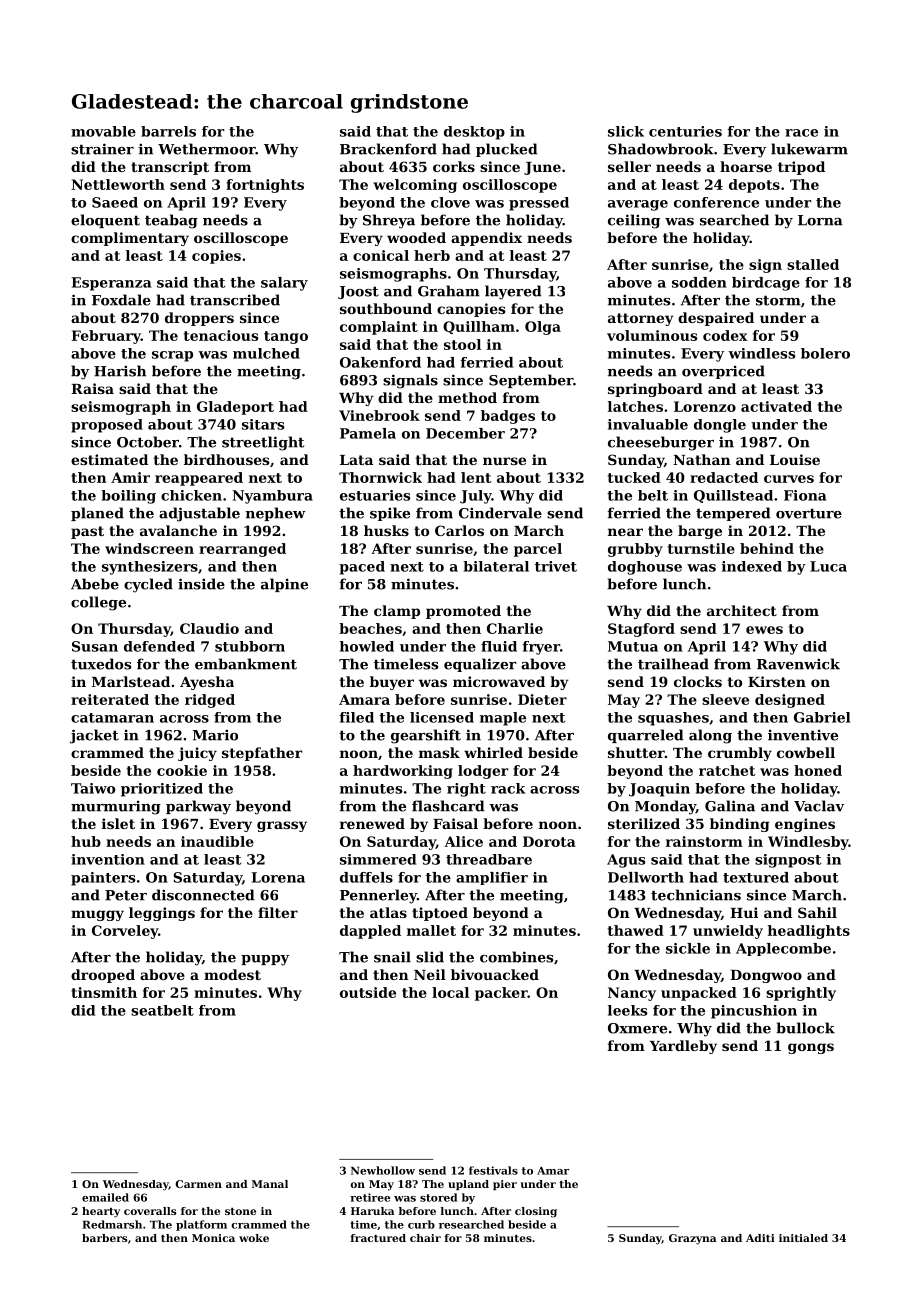 This document has height=1308, width=924. What do you see at coordinates (368, 992) in the document?
I see `outside` at bounding box center [368, 992].
